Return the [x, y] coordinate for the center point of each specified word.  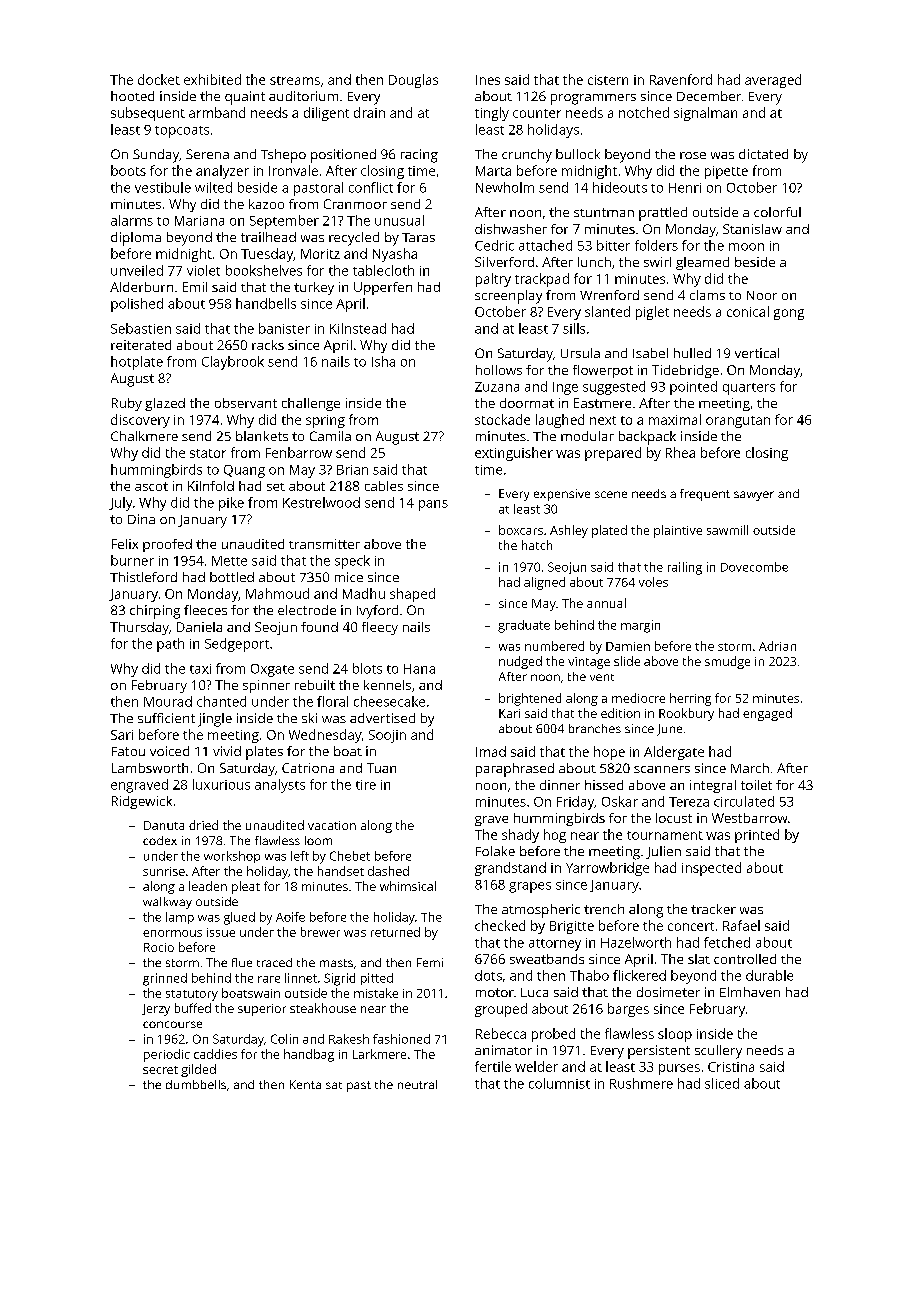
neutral [417, 1084]
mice [349, 577]
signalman [705, 114]
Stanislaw [752, 229]
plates [264, 753]
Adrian [777, 646]
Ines [488, 80]
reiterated [141, 345]
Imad [491, 751]
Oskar [620, 801]
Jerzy [156, 1010]
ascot [151, 486]
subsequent [148, 114]
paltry [493, 280]
